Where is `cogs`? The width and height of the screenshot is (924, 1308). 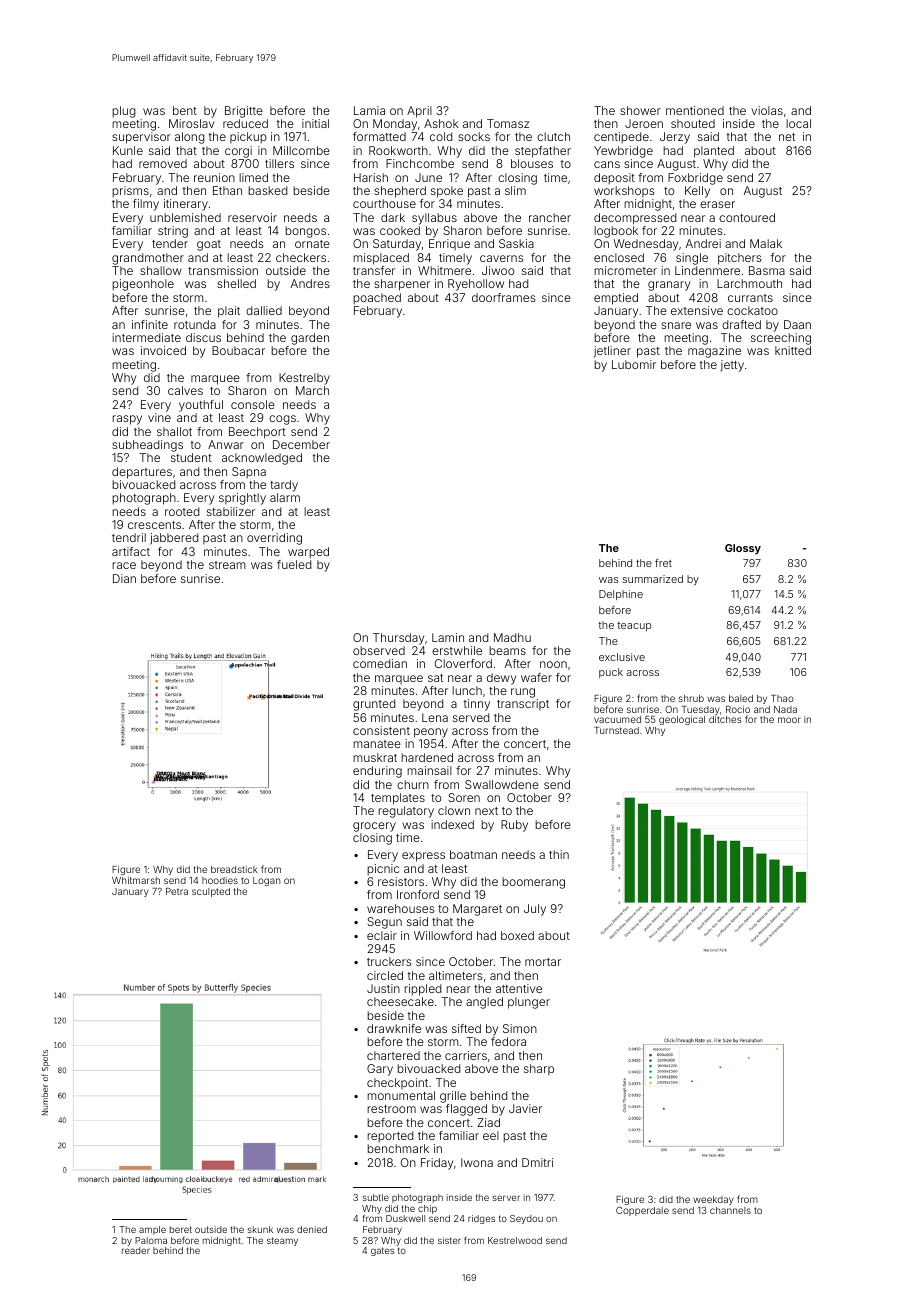
cogs is located at coordinates (282, 420).
